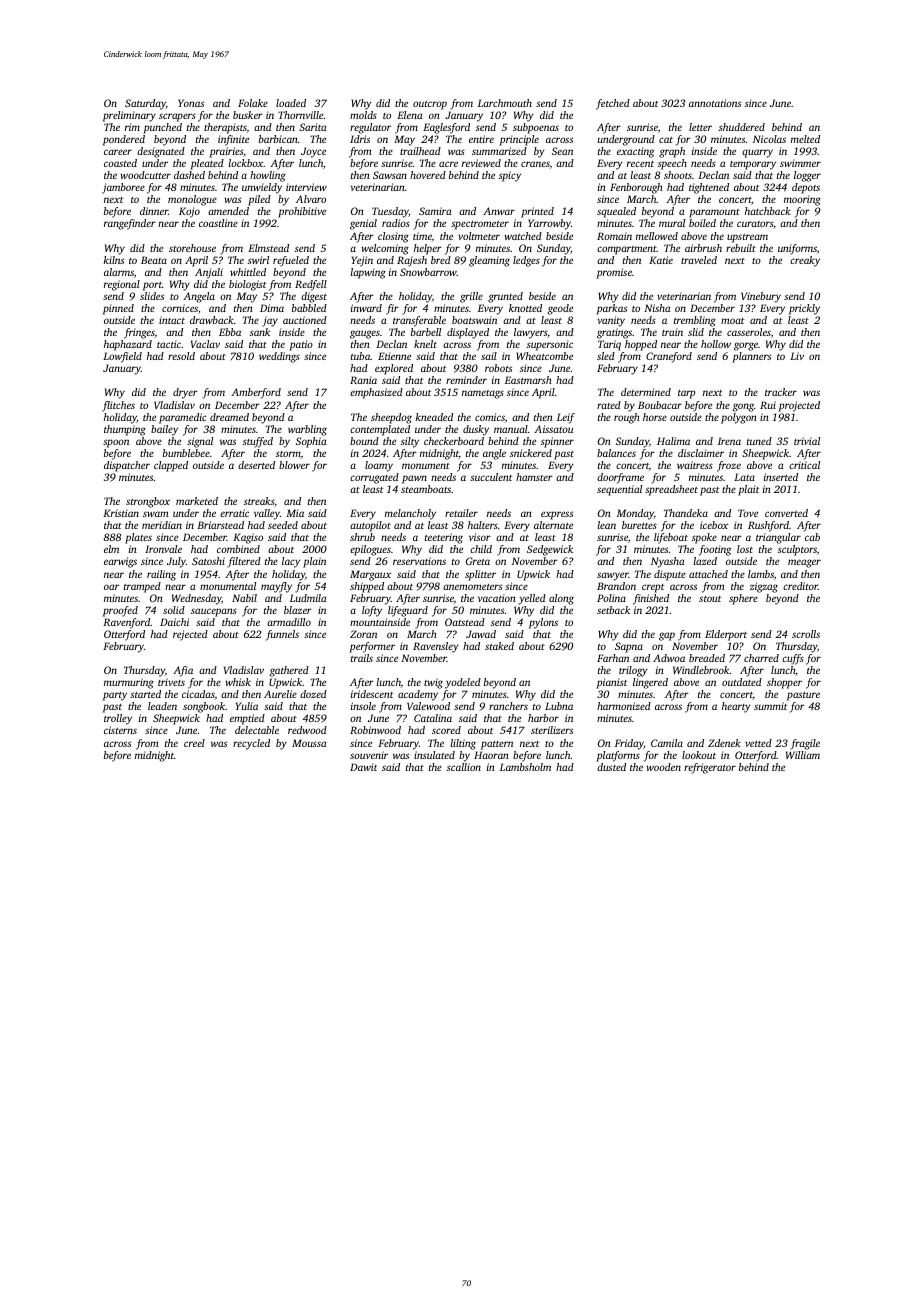 The height and width of the image is (1308, 924). Describe the element at coordinates (786, 513) in the image. I see `converted` at that location.
